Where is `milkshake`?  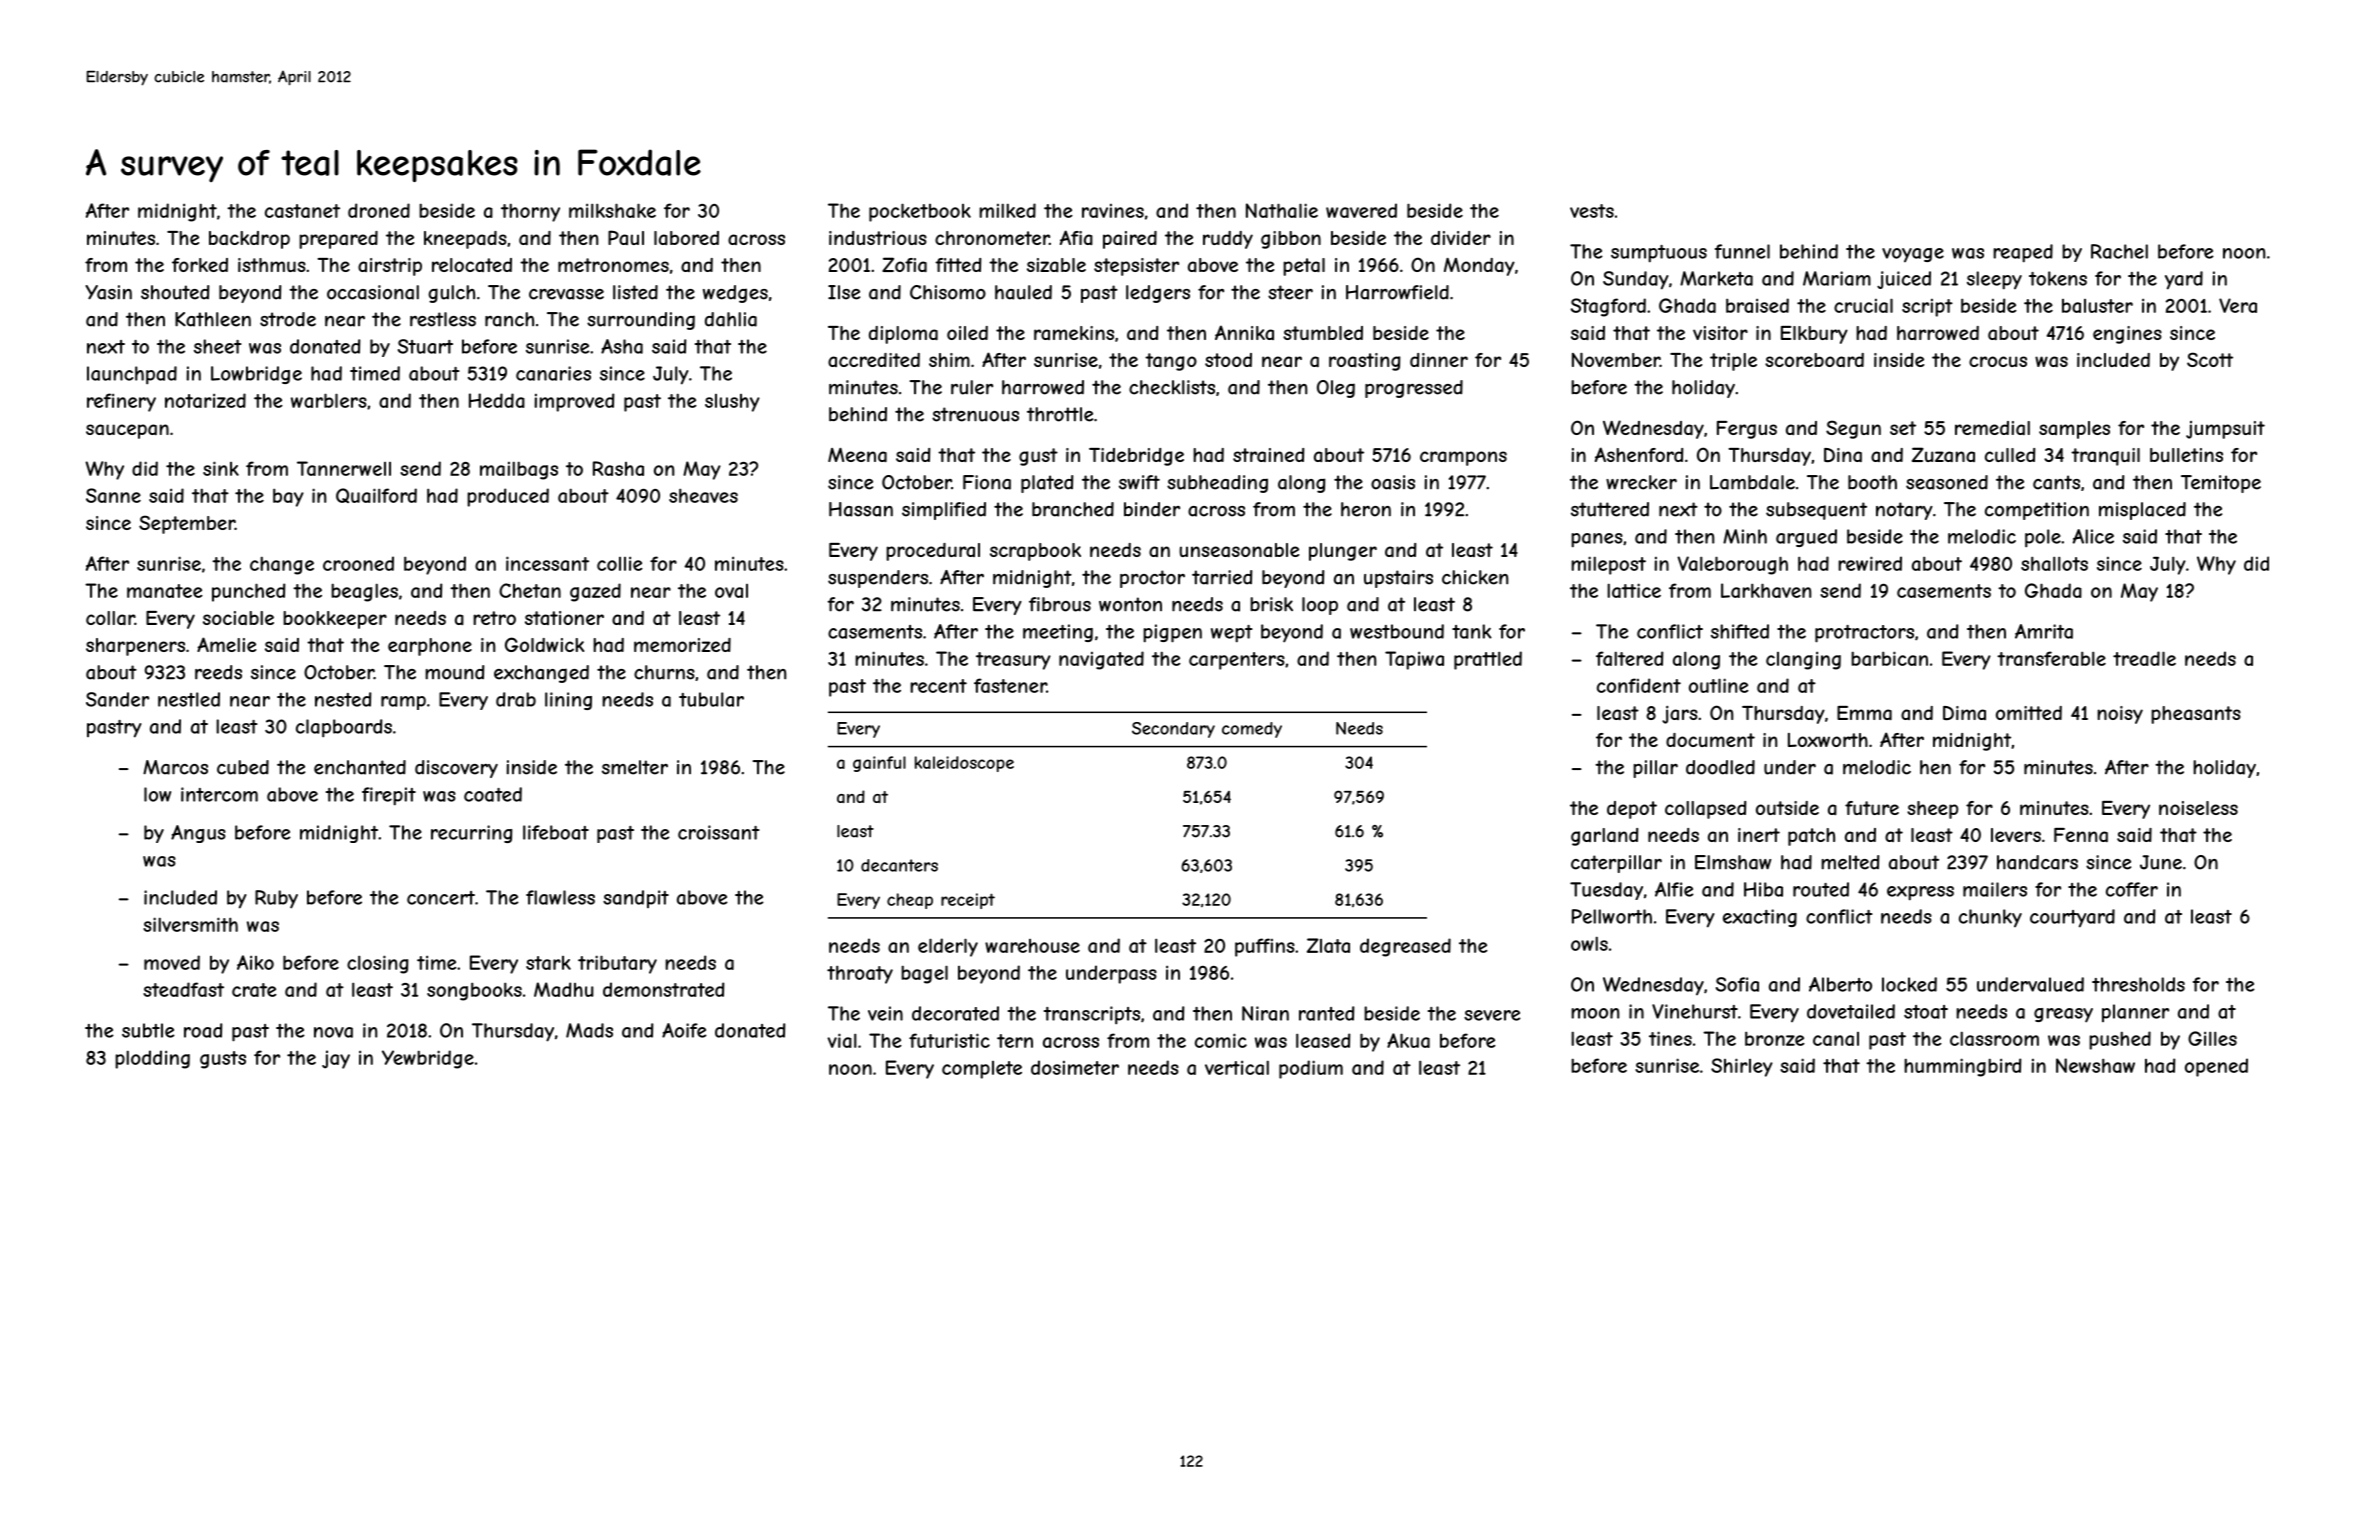 milkshake is located at coordinates (612, 210).
